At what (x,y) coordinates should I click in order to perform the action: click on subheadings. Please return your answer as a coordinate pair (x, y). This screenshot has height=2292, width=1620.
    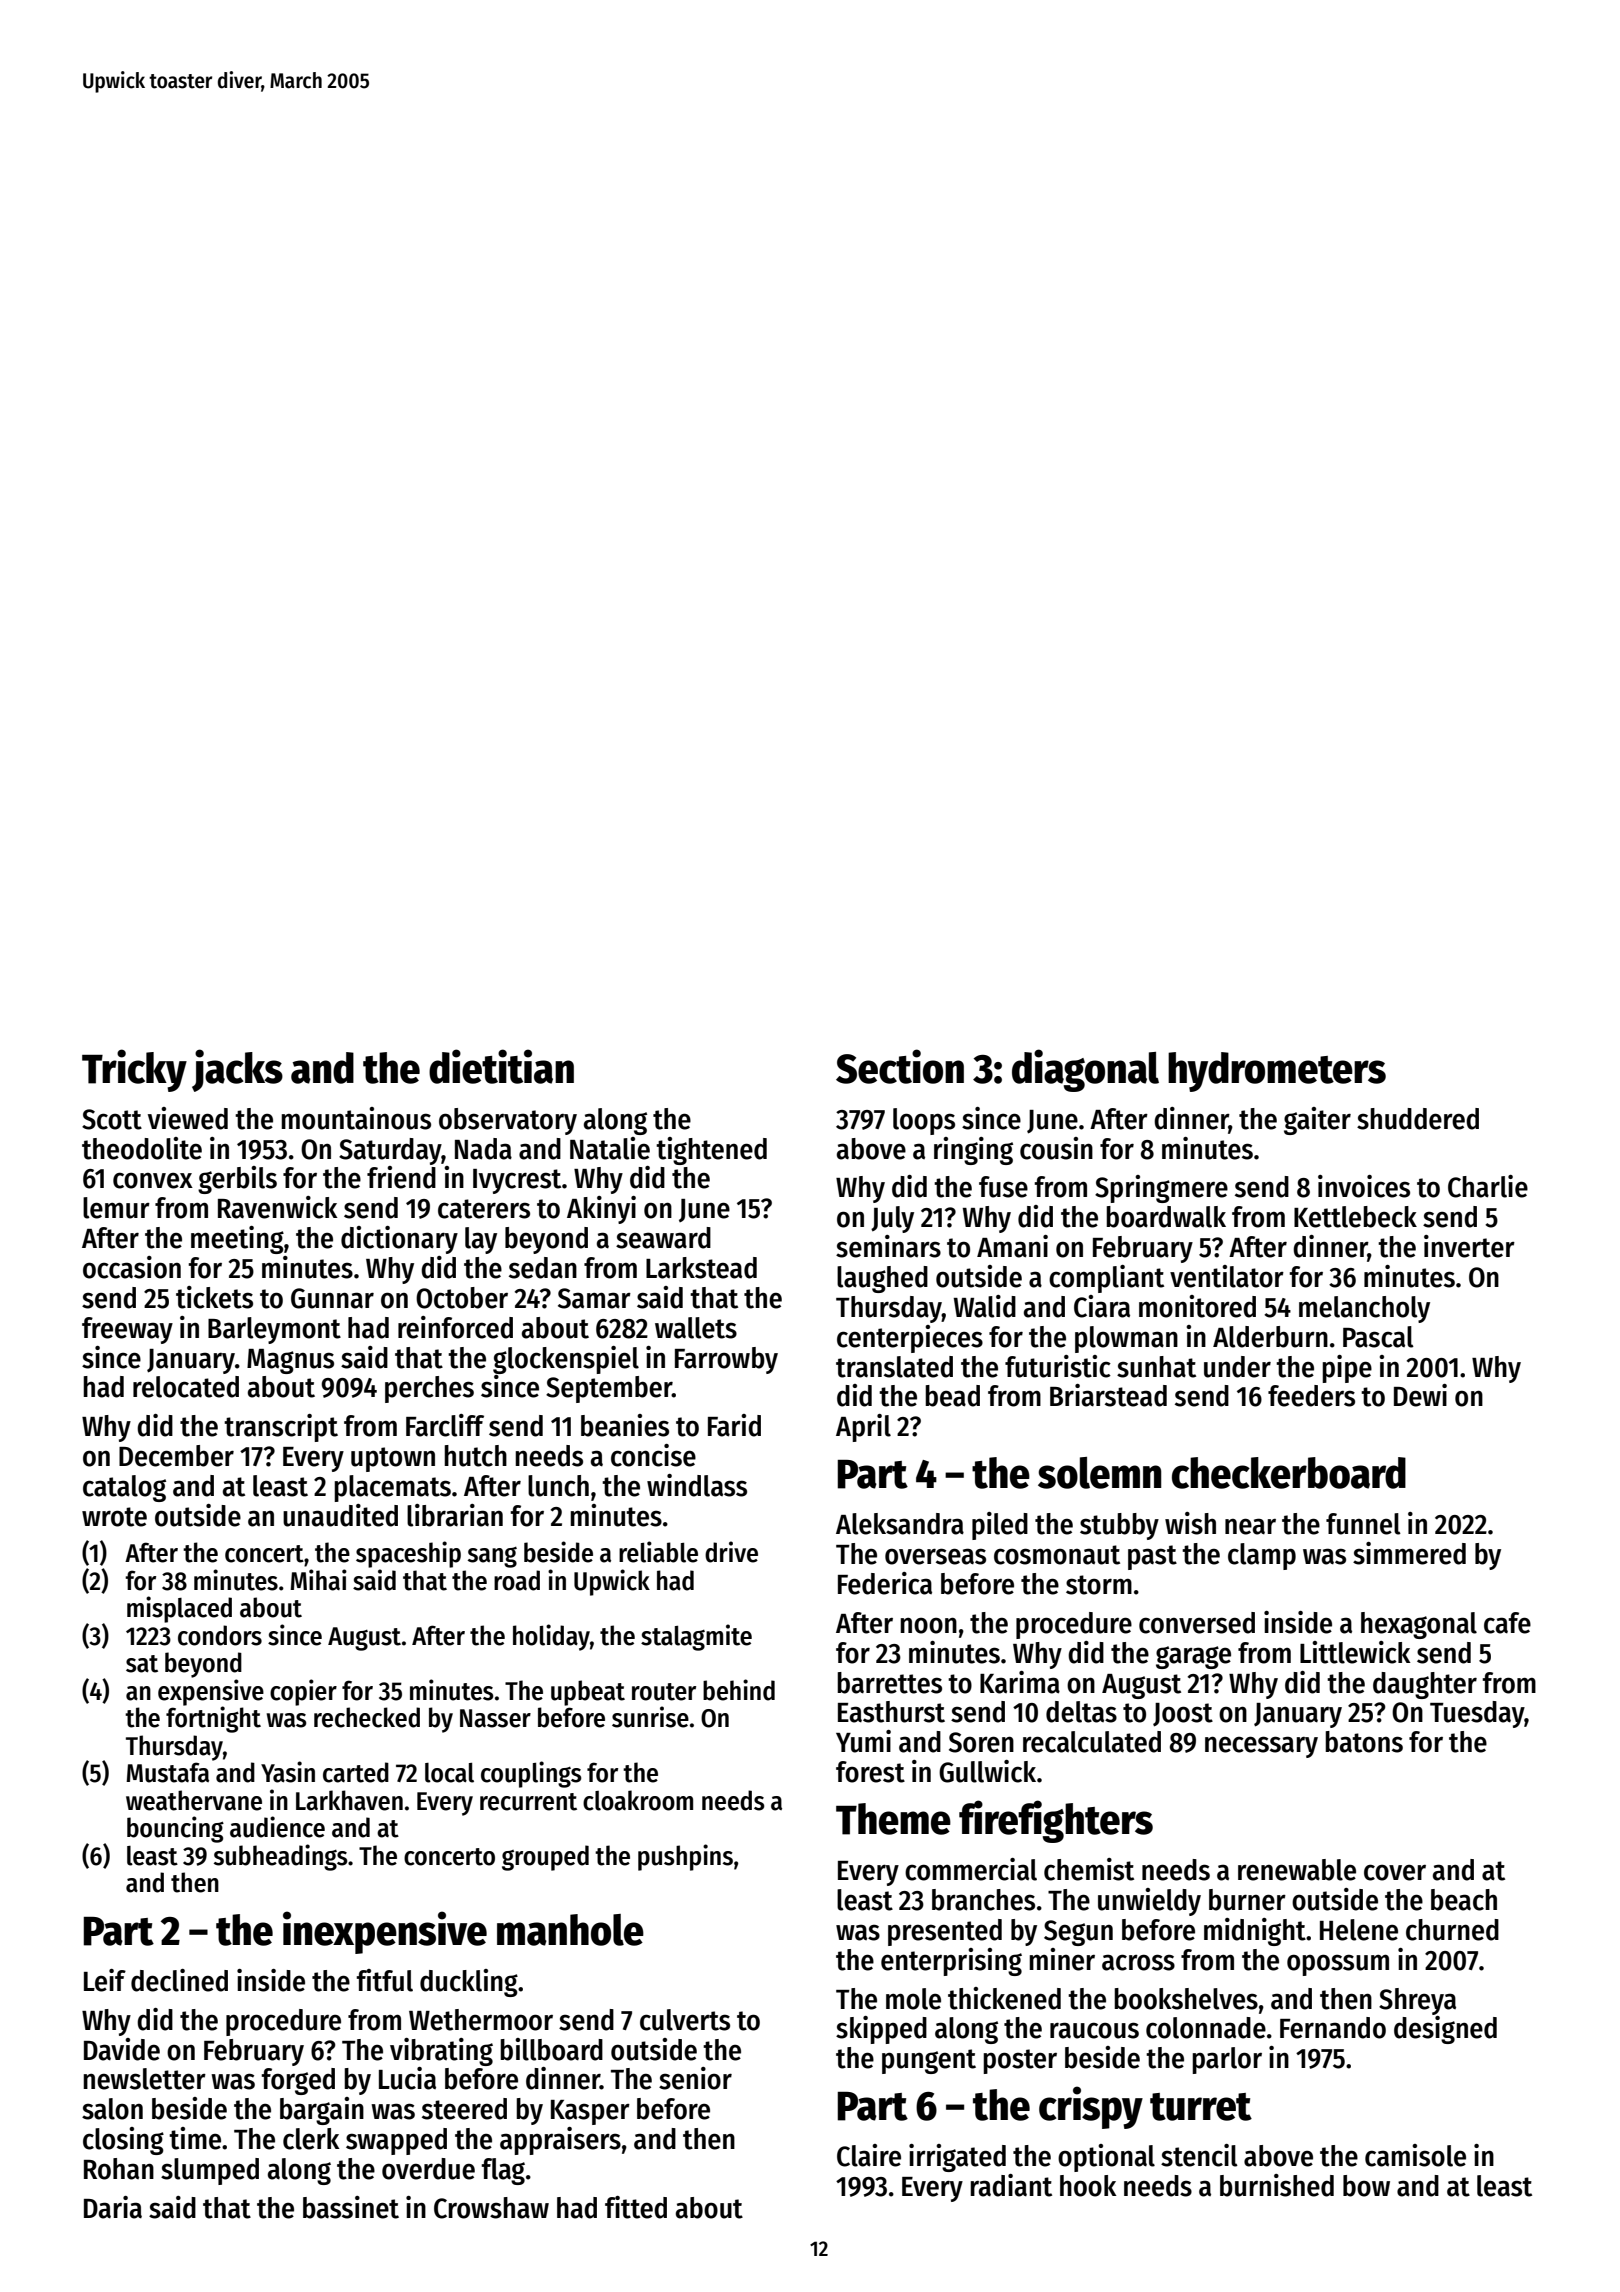
    Looking at the image, I should click on (281, 1857).
